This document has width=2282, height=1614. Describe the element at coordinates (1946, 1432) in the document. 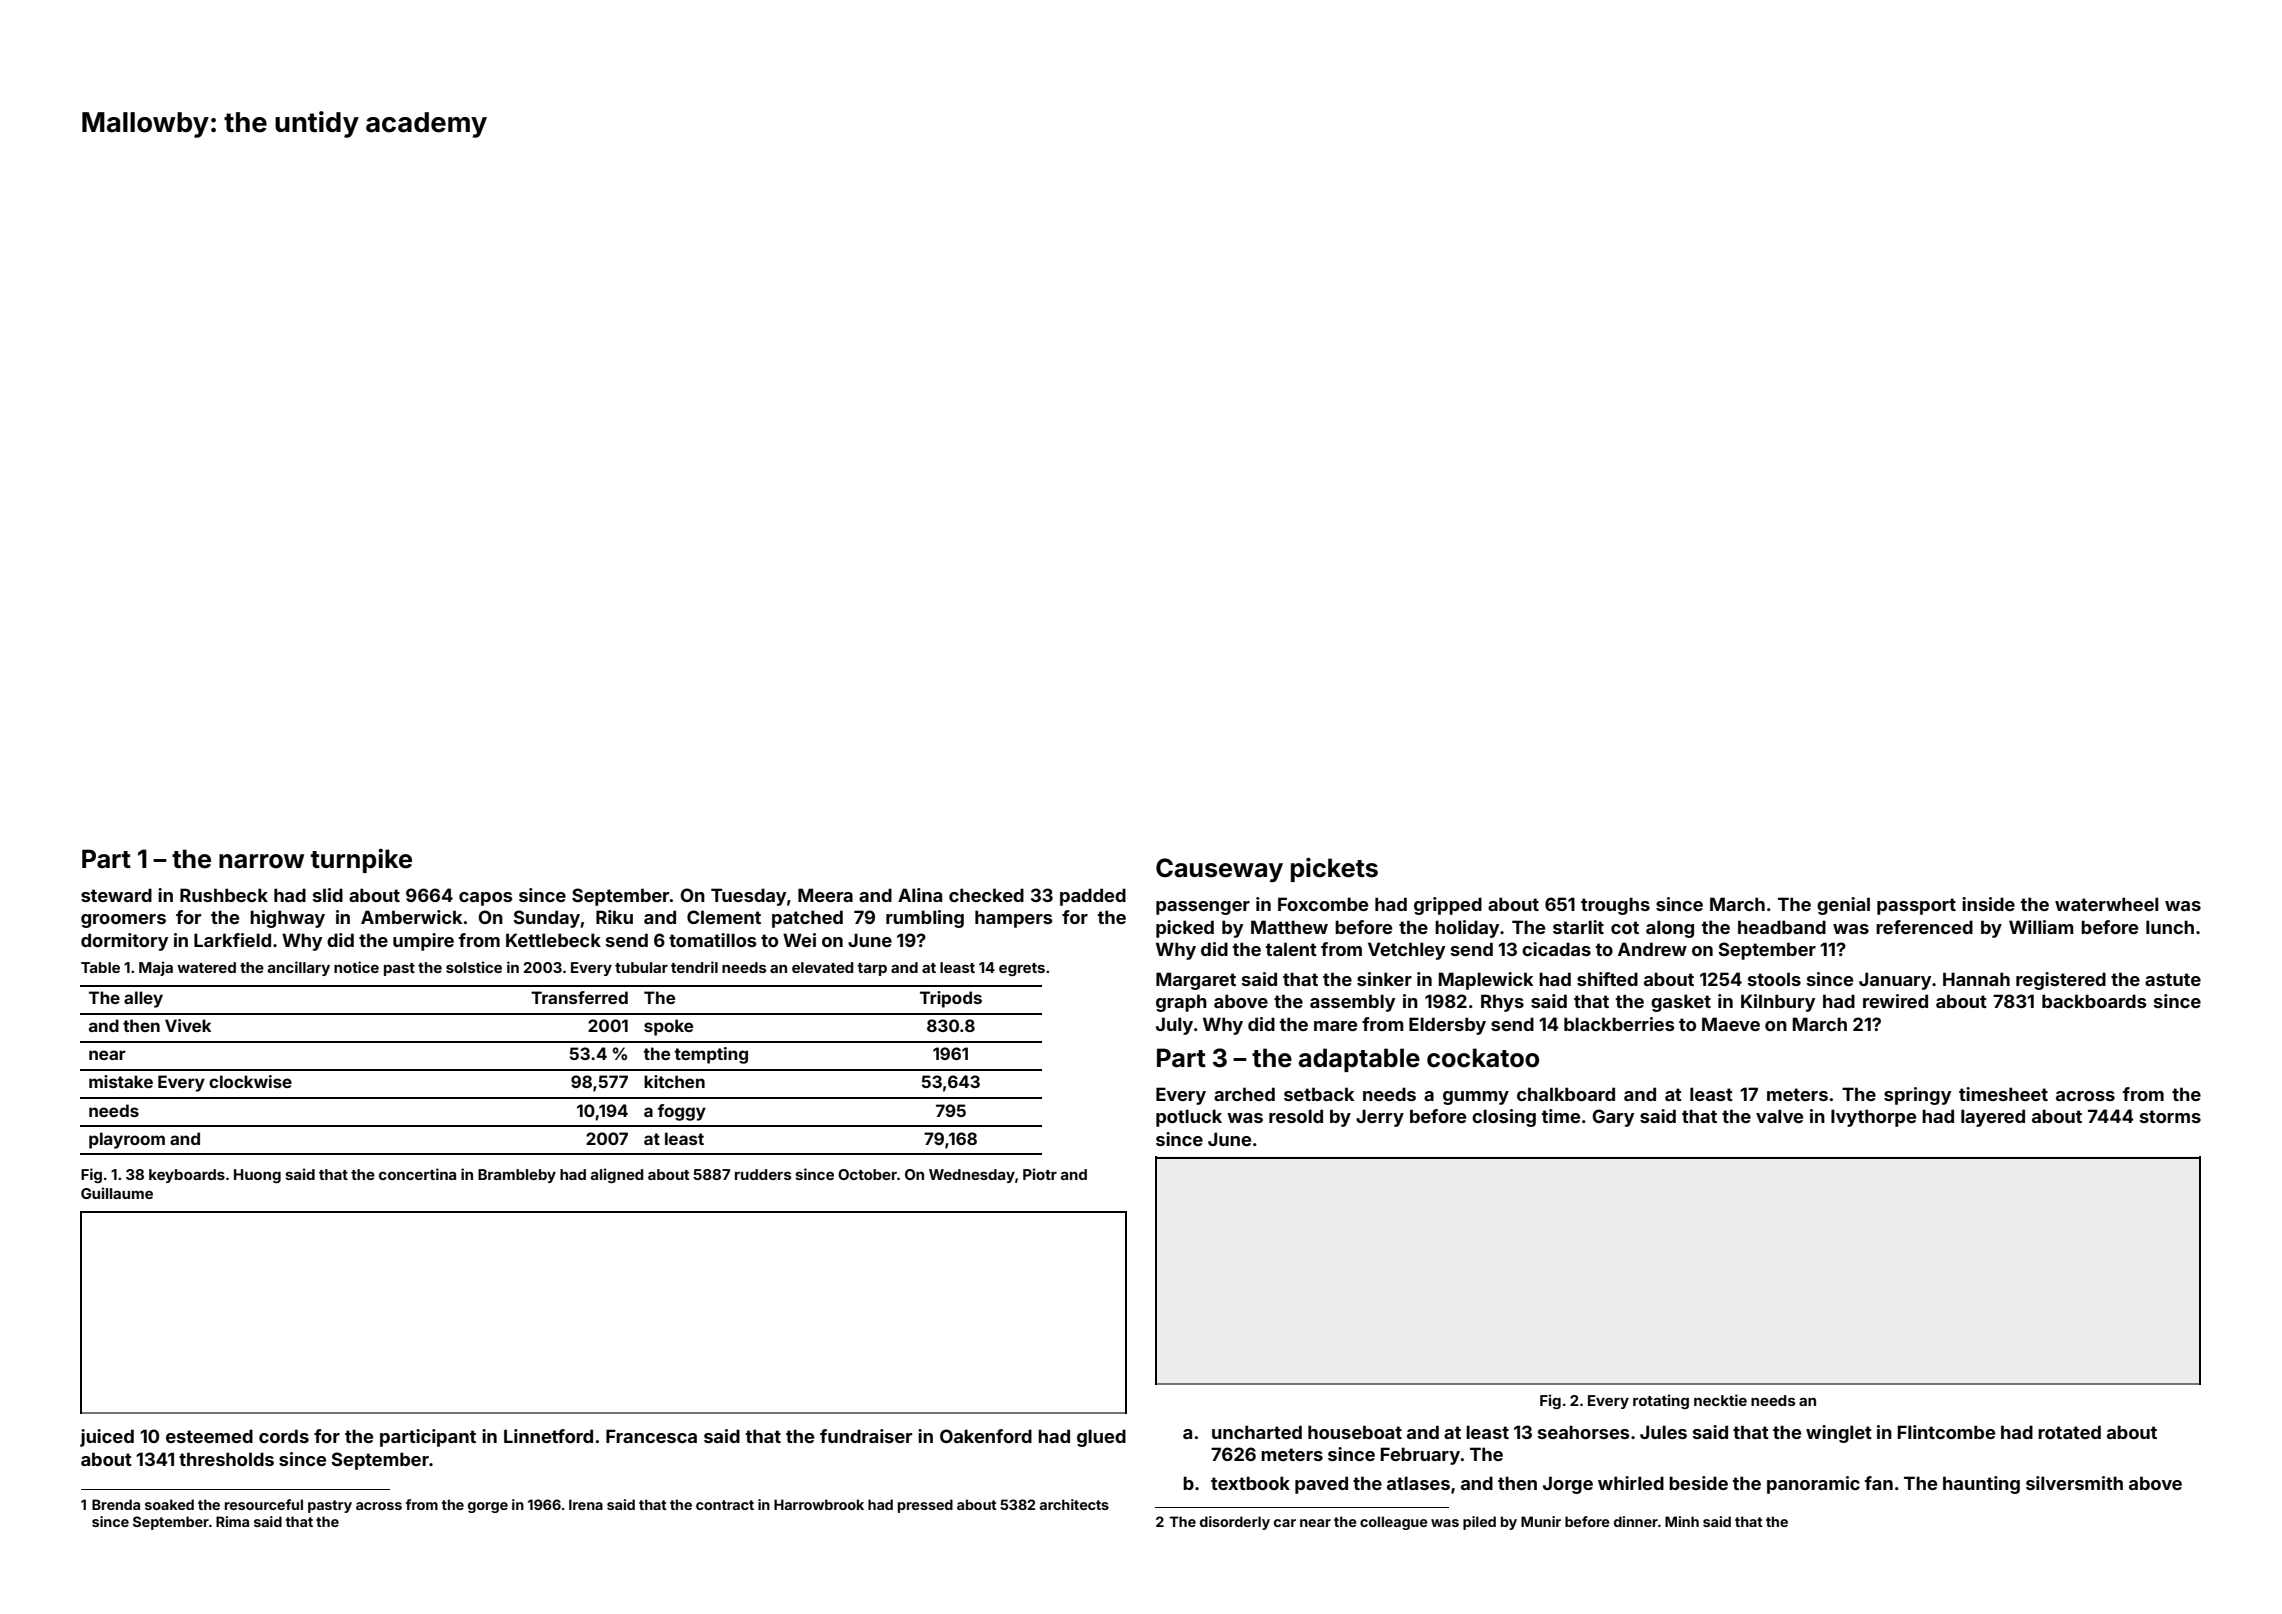

I see `Flintcombe` at that location.
